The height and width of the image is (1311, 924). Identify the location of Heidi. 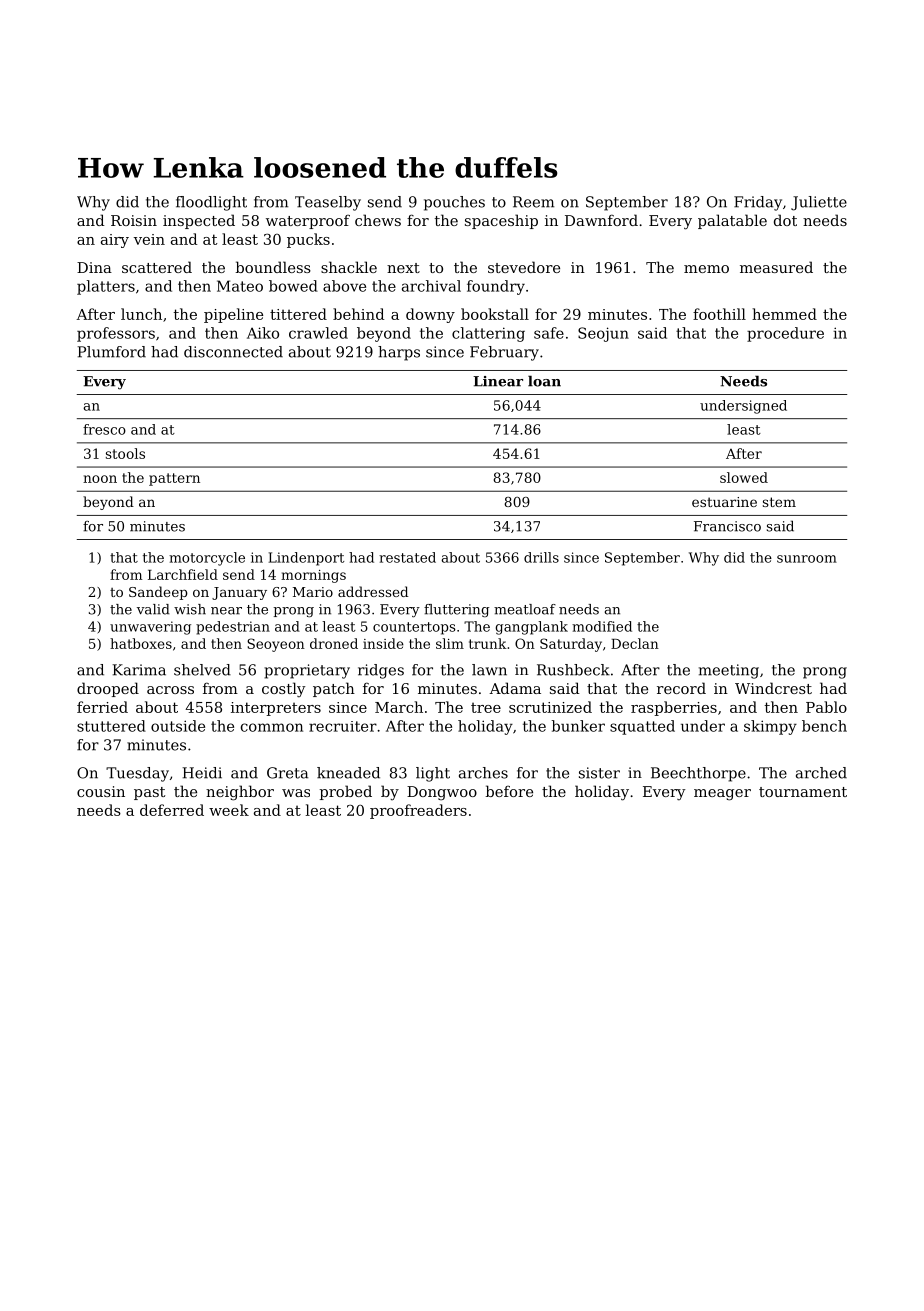
(202, 773).
